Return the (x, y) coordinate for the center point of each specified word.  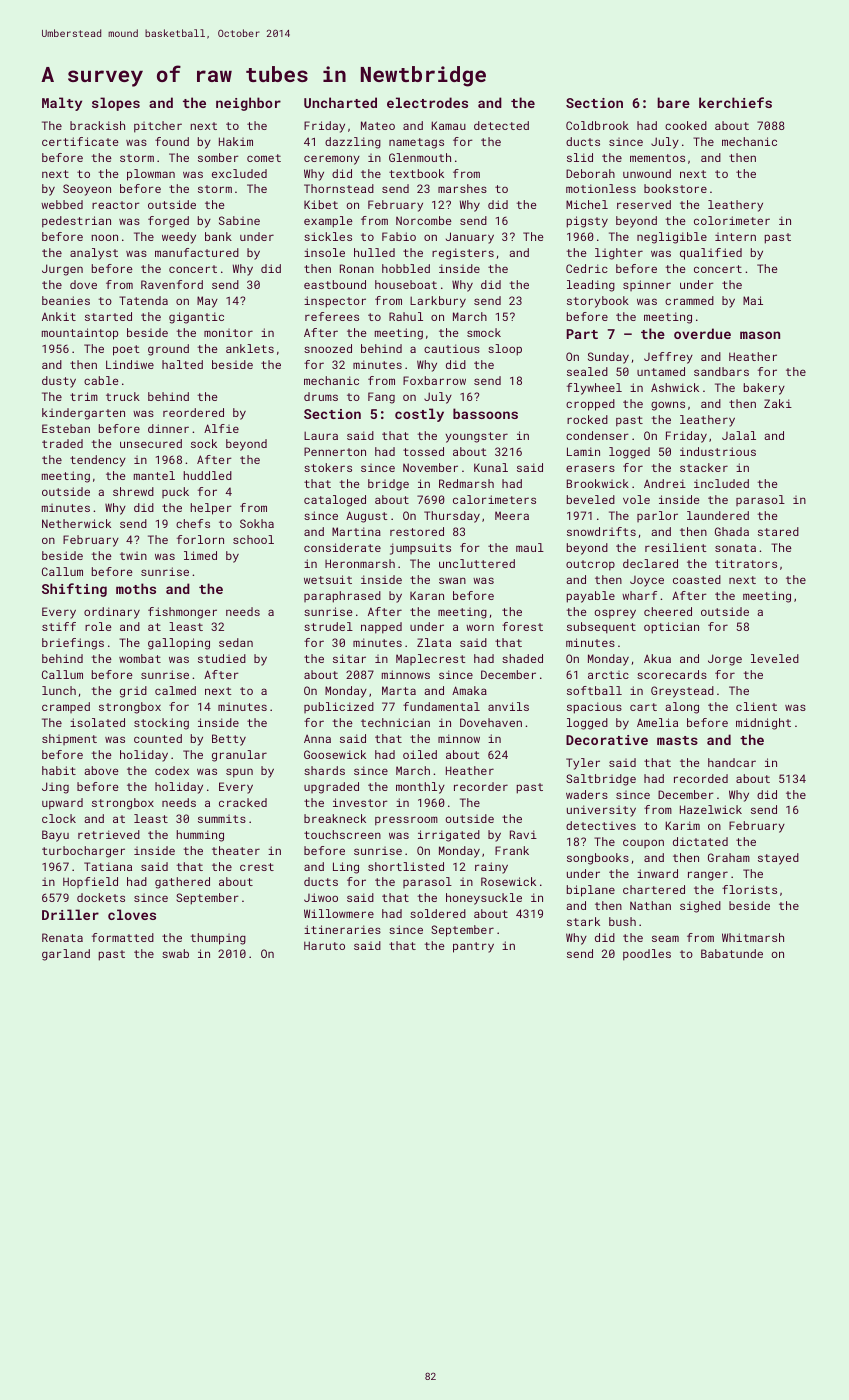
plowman (151, 175)
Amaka (469, 690)
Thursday (452, 517)
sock (204, 443)
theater (236, 850)
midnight (763, 724)
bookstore (675, 188)
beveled (591, 499)
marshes (462, 188)
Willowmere (339, 913)
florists (749, 889)
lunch (59, 690)
